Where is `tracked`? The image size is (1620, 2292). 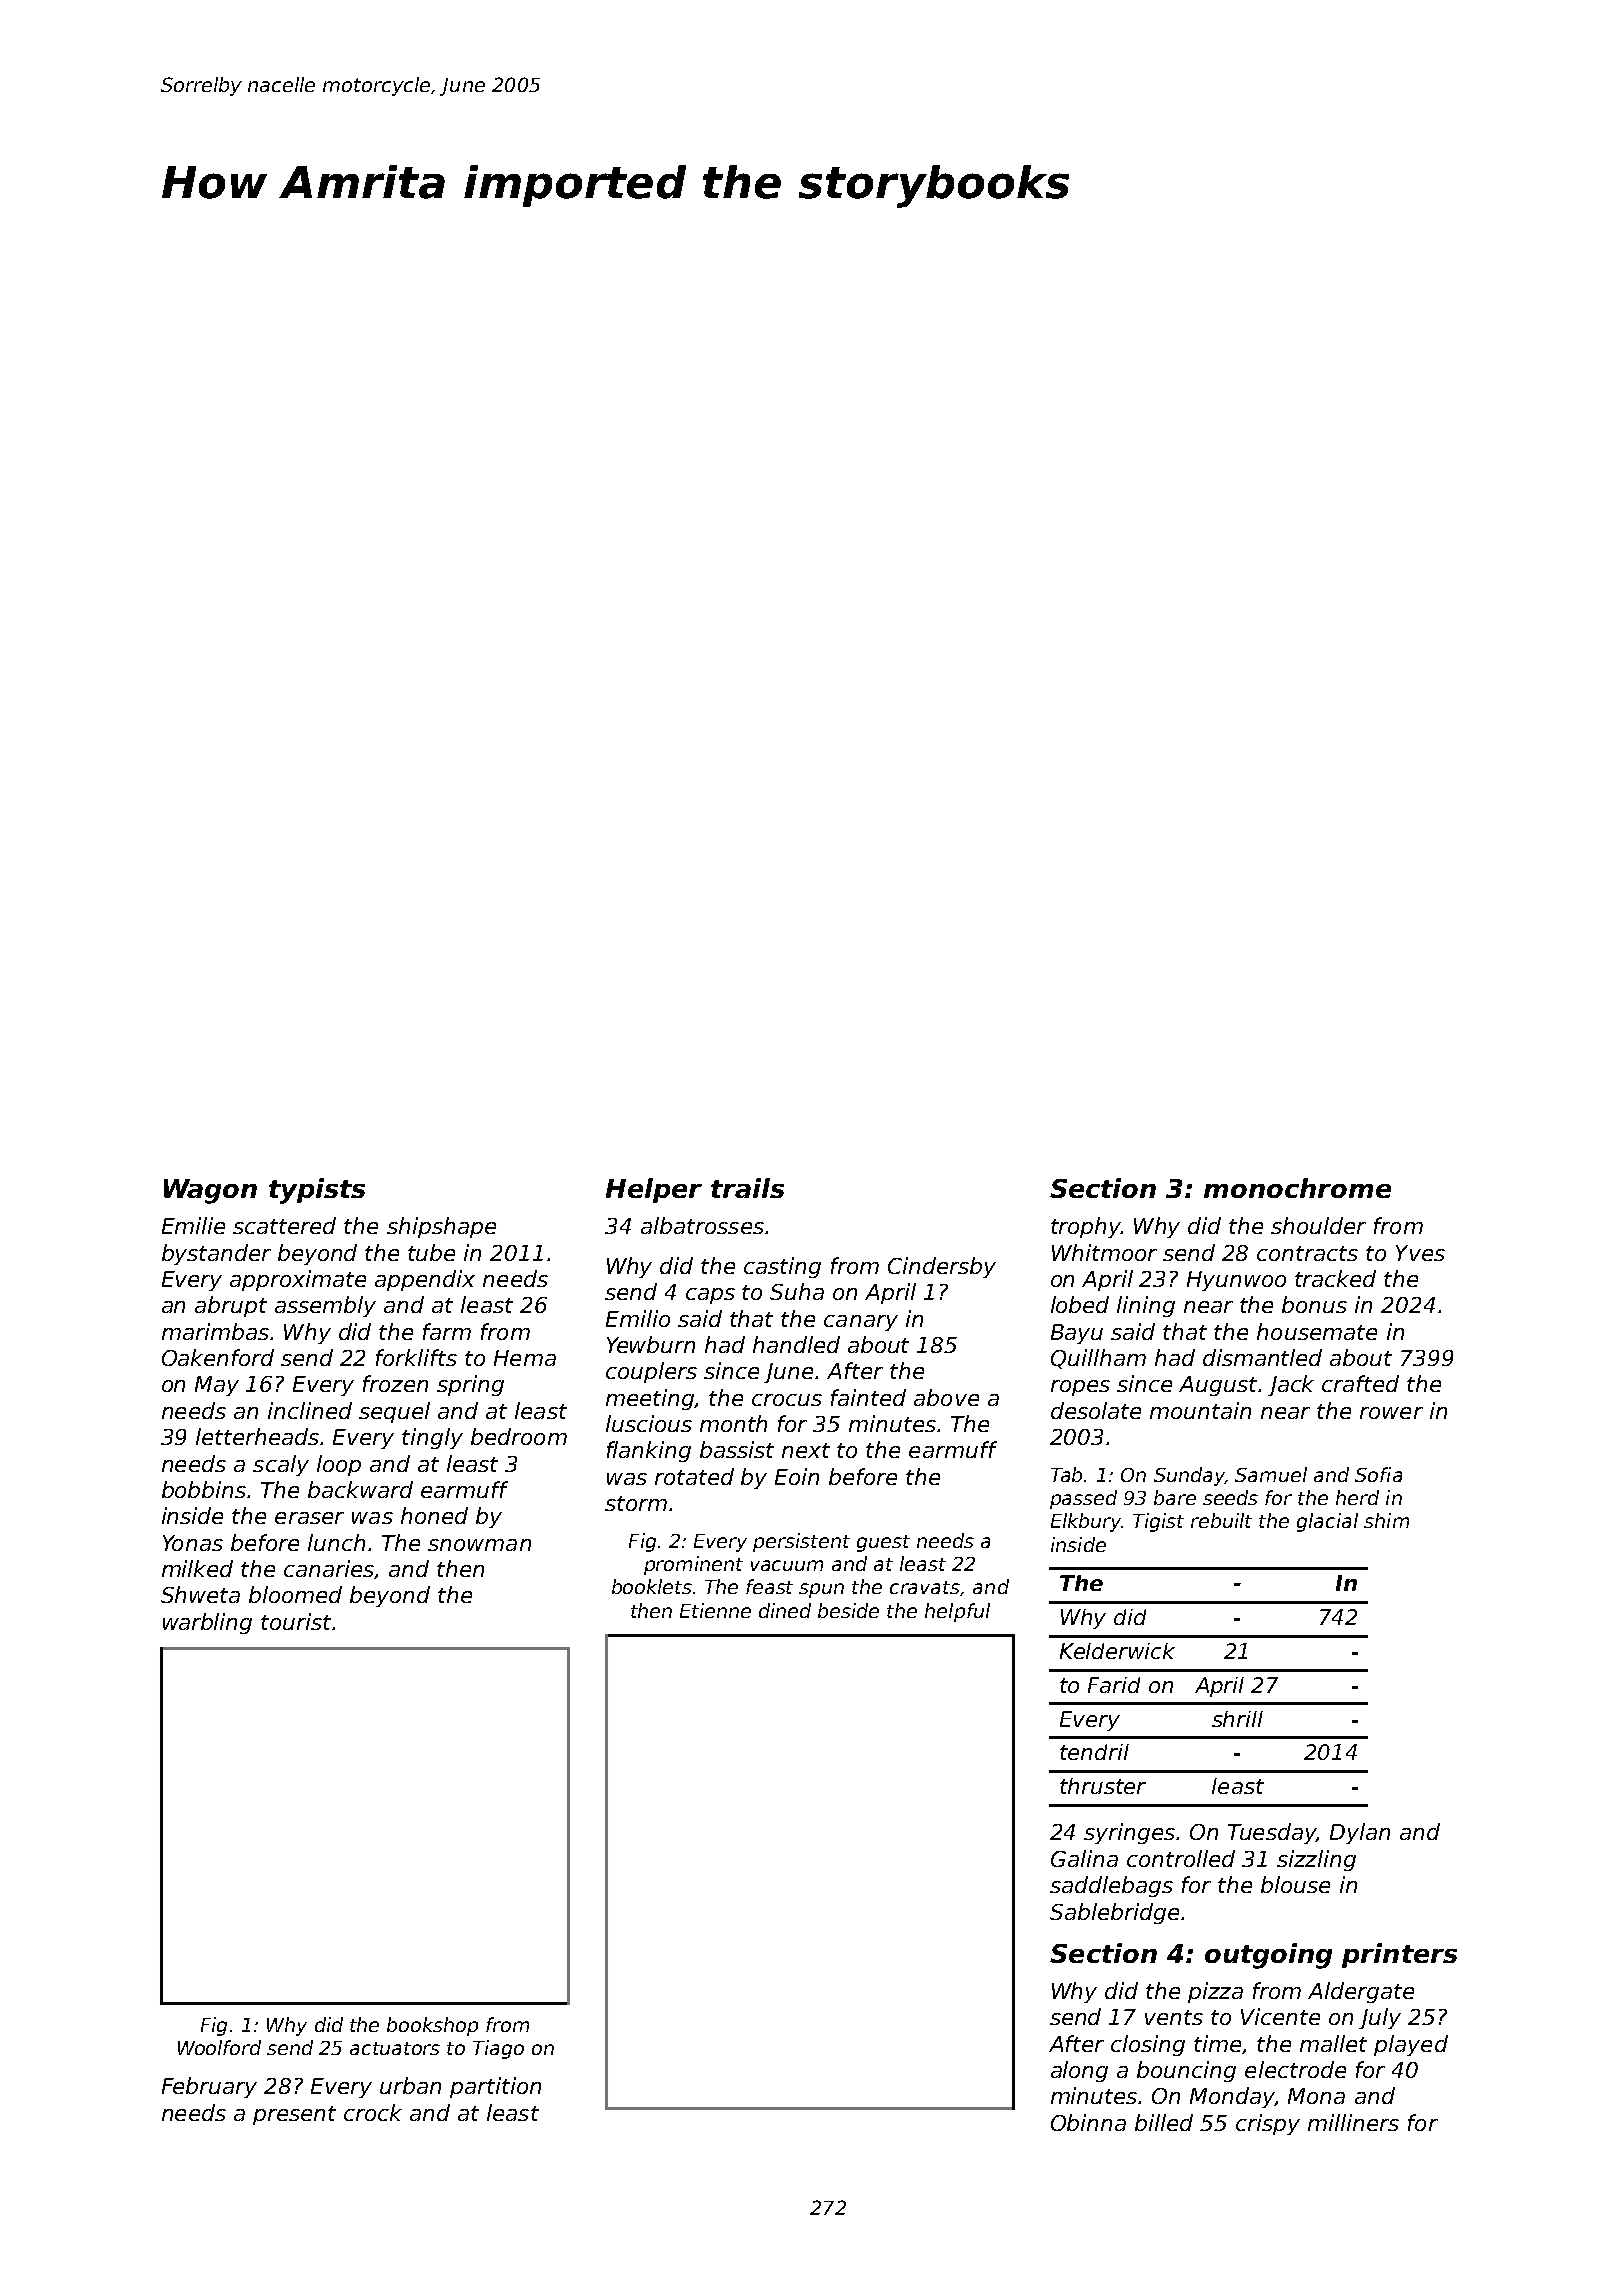 tracked is located at coordinates (1335, 1278).
